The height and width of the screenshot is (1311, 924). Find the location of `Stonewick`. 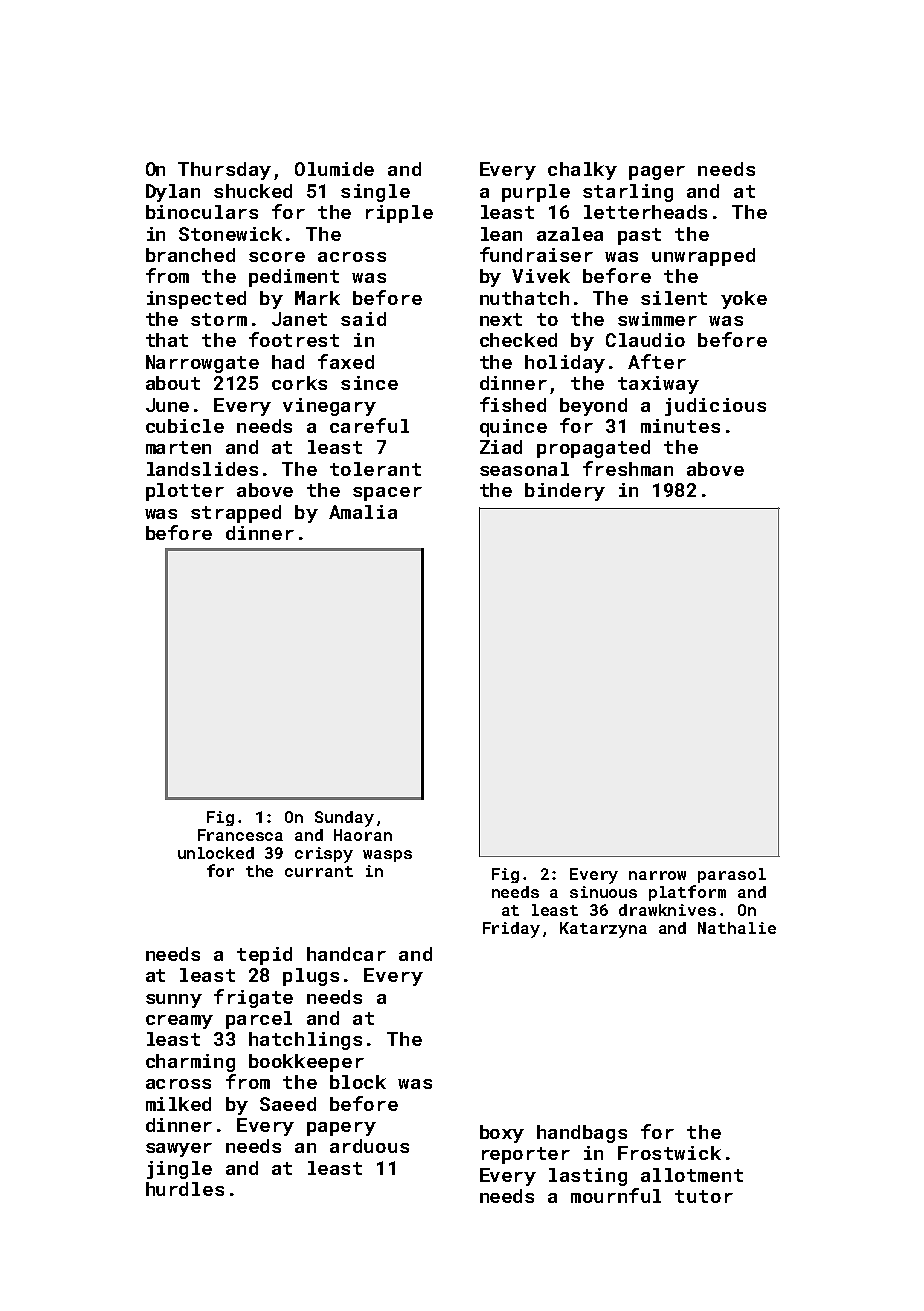

Stonewick is located at coordinates (230, 234).
